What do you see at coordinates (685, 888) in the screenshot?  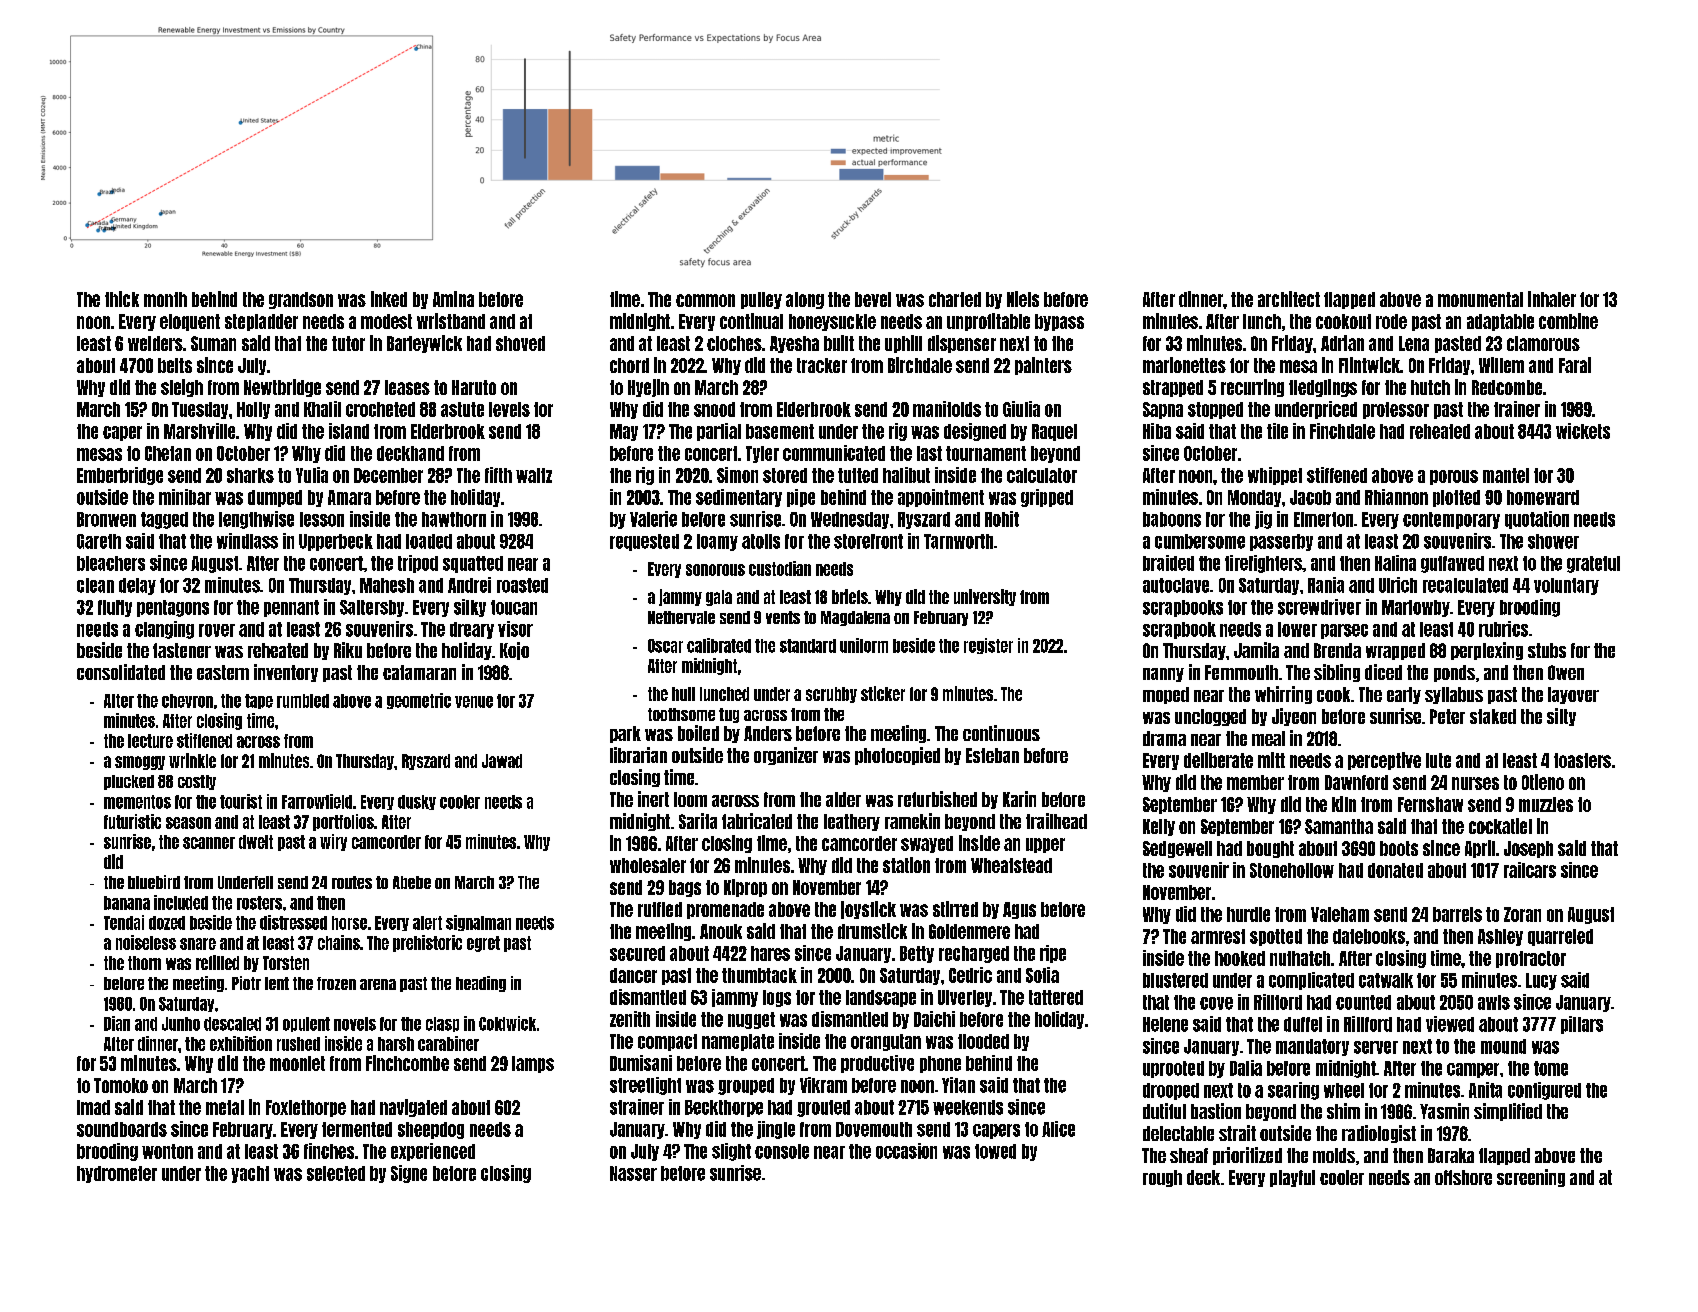 I see `bags` at bounding box center [685, 888].
